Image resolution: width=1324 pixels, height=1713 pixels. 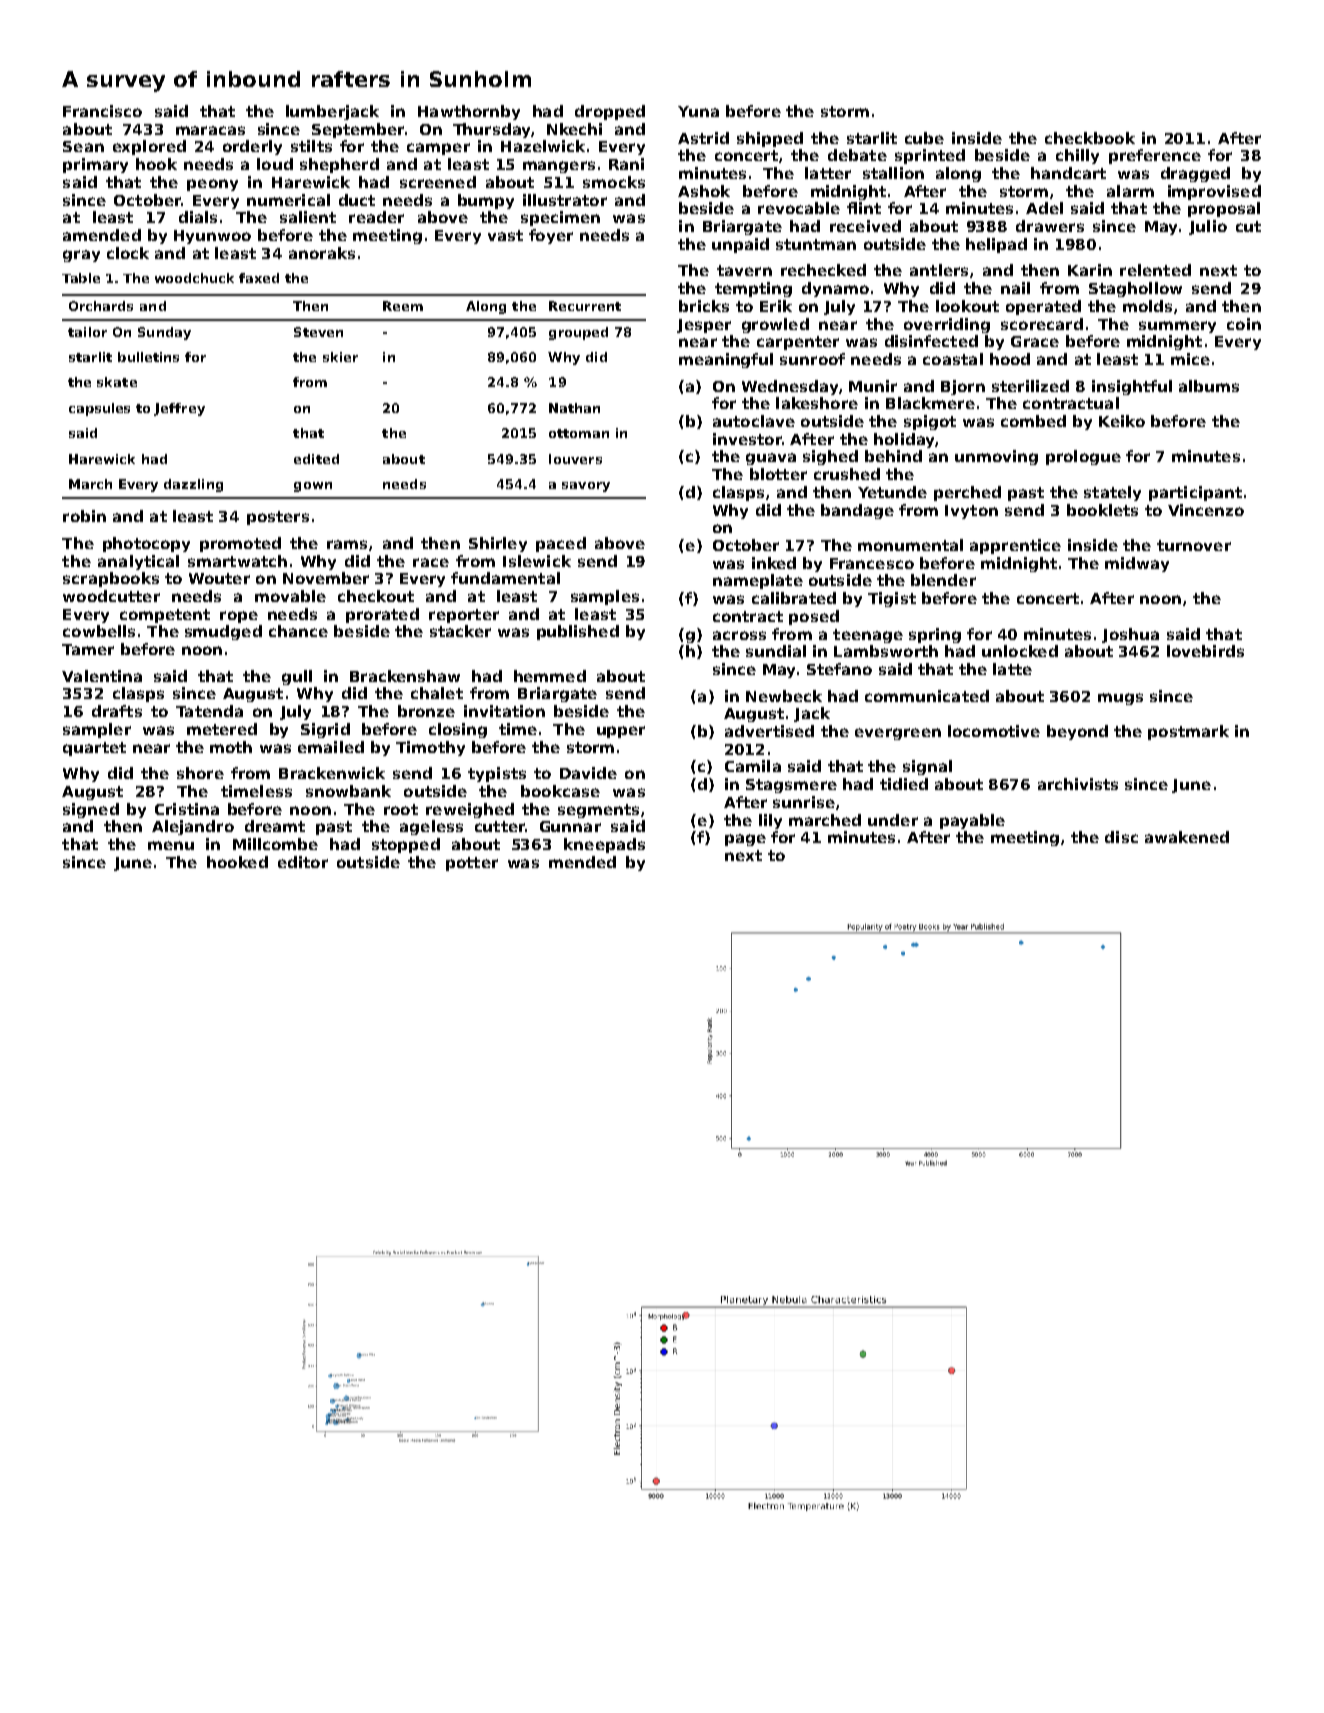 What do you see at coordinates (171, 845) in the document?
I see `menu` at bounding box center [171, 845].
